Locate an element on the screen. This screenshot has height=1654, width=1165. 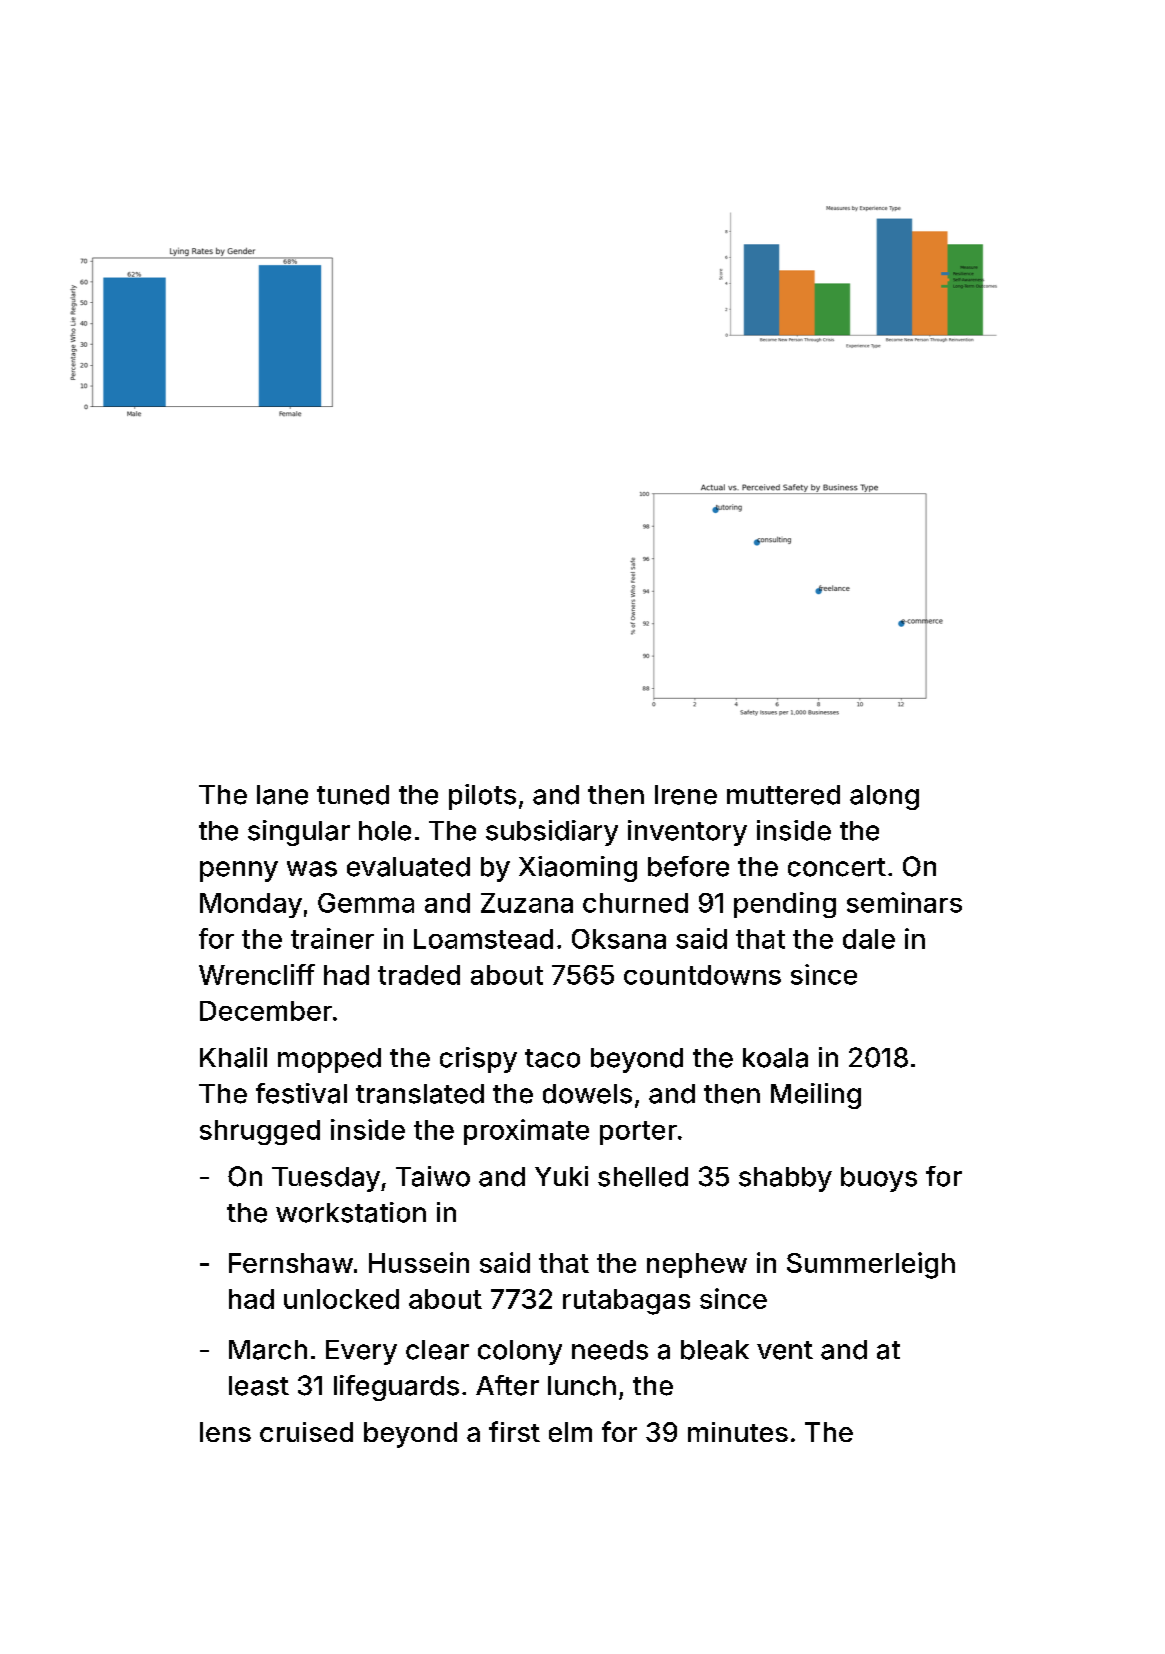
pilots is located at coordinates (482, 797).
